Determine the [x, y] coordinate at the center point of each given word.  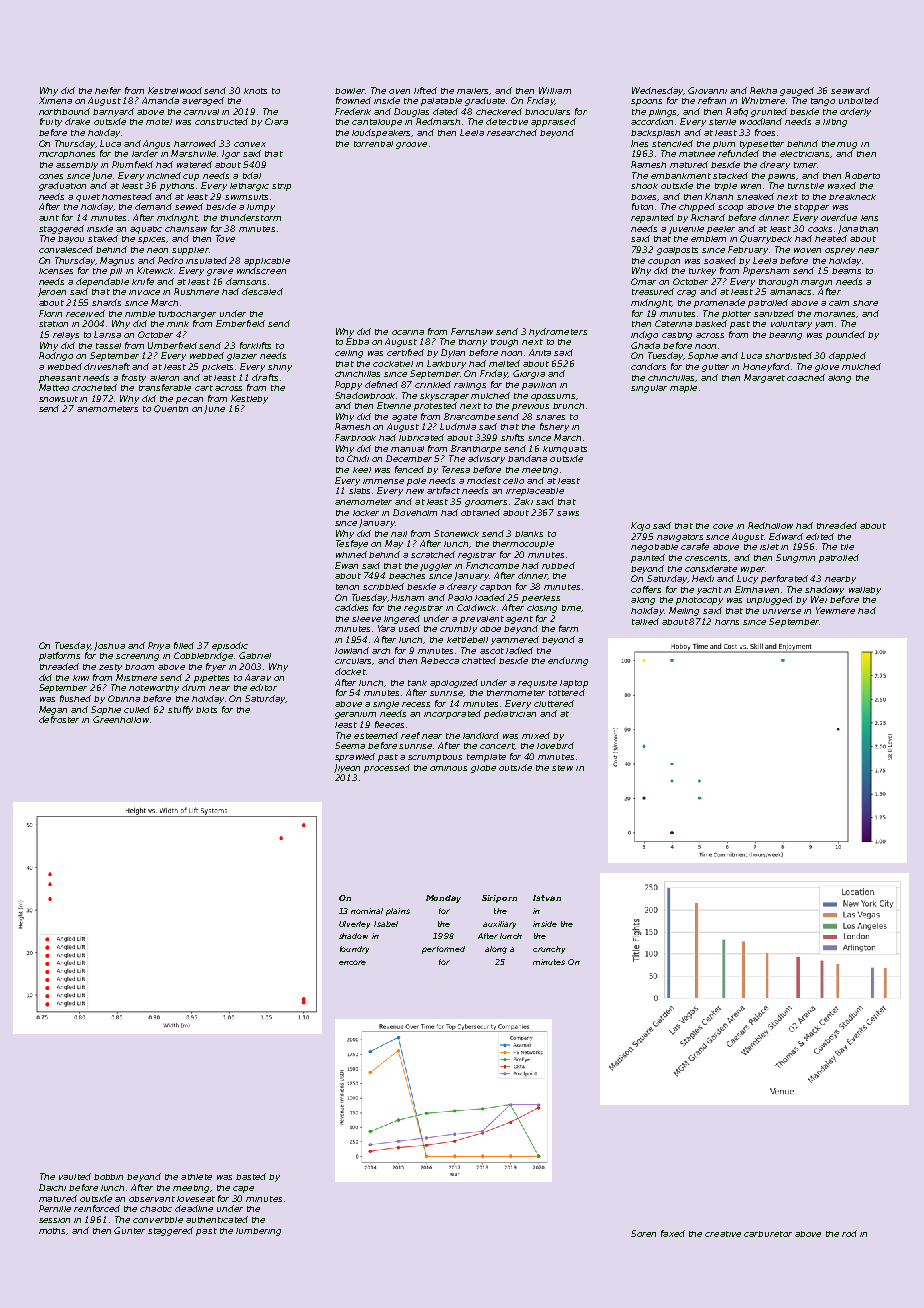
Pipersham [766, 271]
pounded [845, 335]
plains [398, 912]
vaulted [75, 1176]
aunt [49, 218]
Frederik [353, 111]
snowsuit [58, 399]
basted [251, 1176]
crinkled [433, 384]
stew [562, 768]
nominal [367, 911]
